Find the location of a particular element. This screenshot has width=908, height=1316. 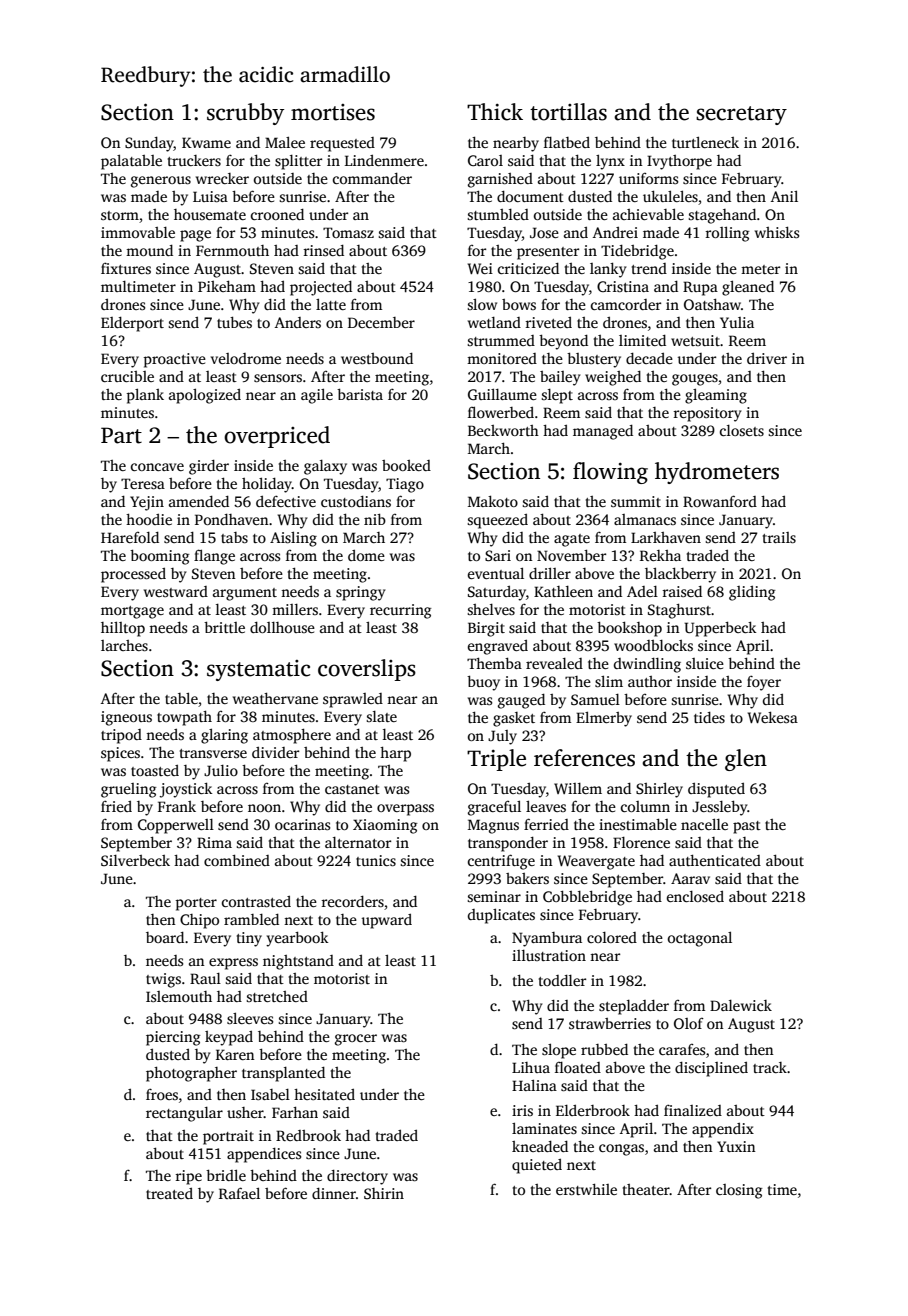

Tomasz is located at coordinates (348, 232).
